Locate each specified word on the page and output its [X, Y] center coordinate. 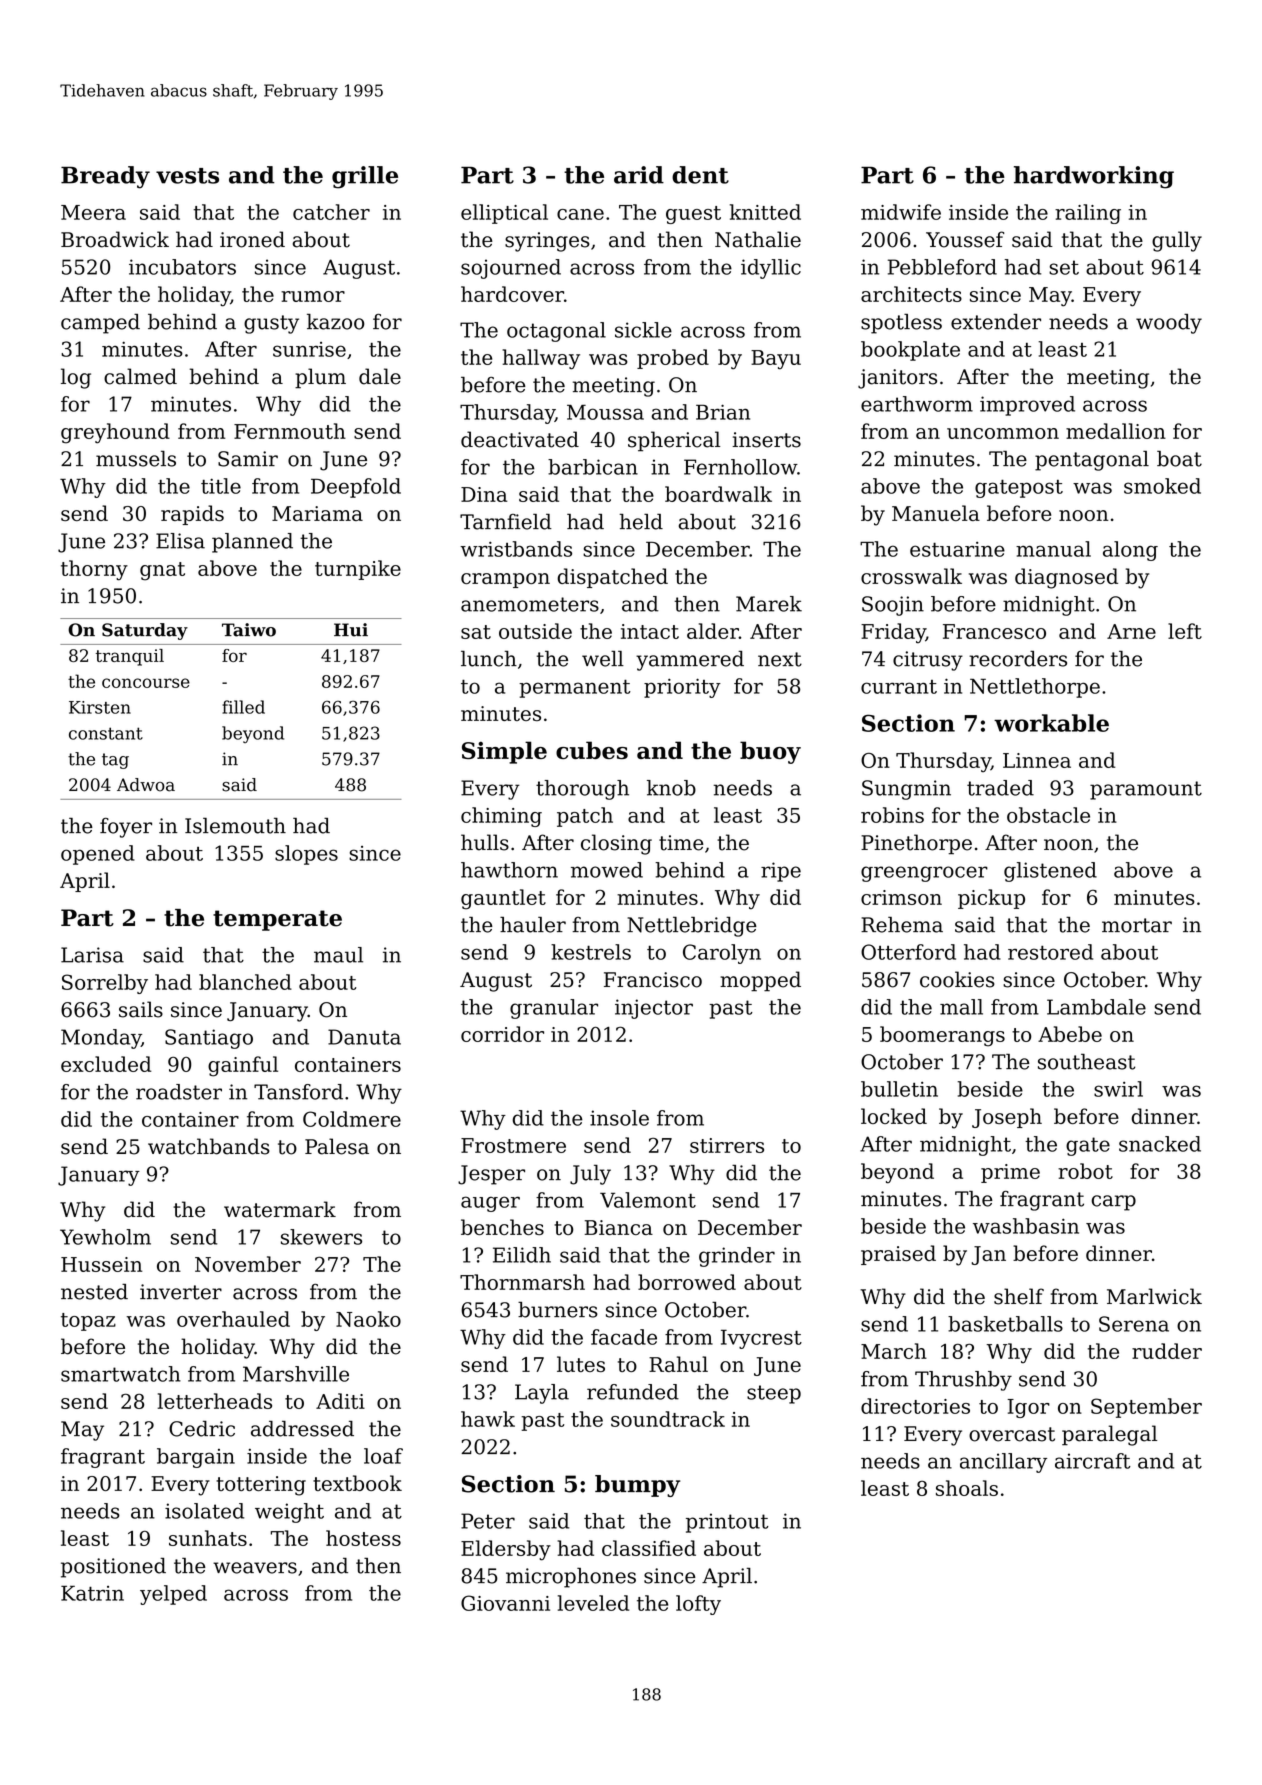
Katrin [92, 1593]
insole [619, 1118]
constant [106, 733]
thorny [94, 570]
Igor [1028, 1408]
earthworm [917, 404]
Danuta [364, 1037]
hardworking [1094, 177]
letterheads [215, 1401]
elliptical [504, 214]
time [681, 843]
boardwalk [718, 494]
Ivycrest [761, 1339]
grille [365, 177]
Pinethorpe [916, 844]
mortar [1137, 925]
